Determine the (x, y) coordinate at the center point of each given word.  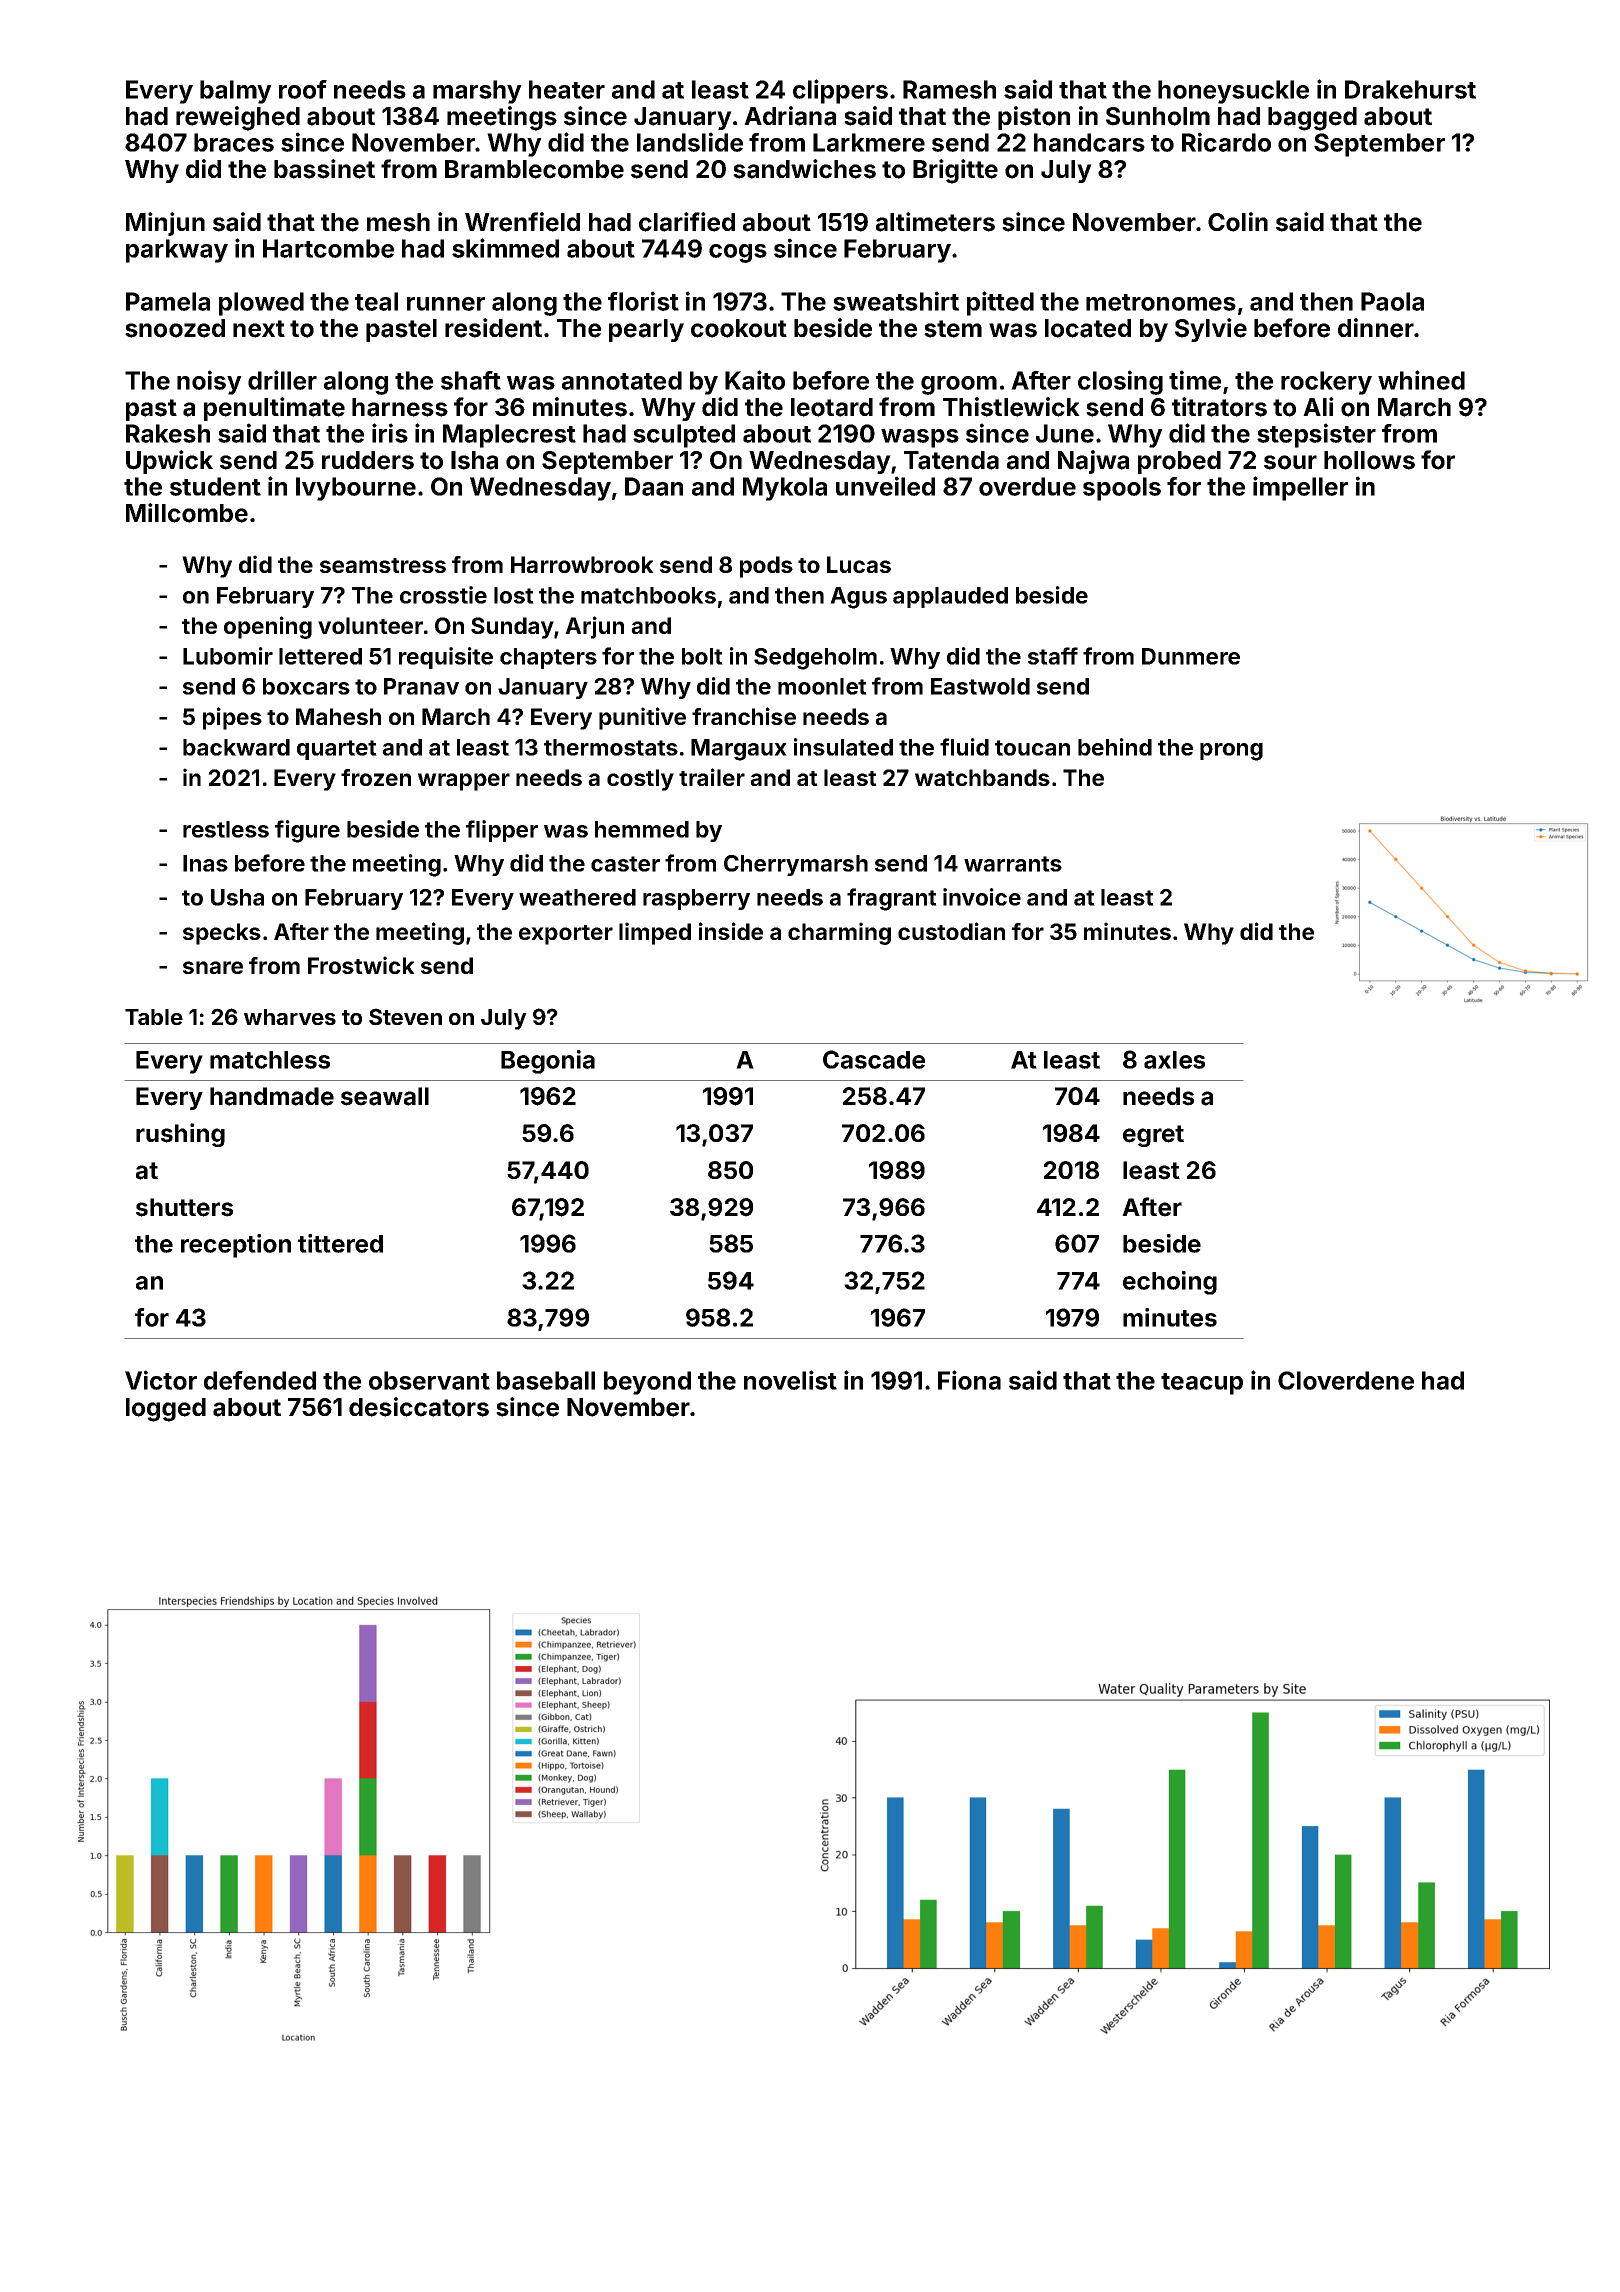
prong (1231, 752)
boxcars (306, 686)
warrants (1013, 864)
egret (1153, 1136)
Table (154, 1017)
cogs (738, 253)
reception (236, 1246)
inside (731, 931)
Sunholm (1158, 116)
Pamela (168, 301)
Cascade (874, 1059)
